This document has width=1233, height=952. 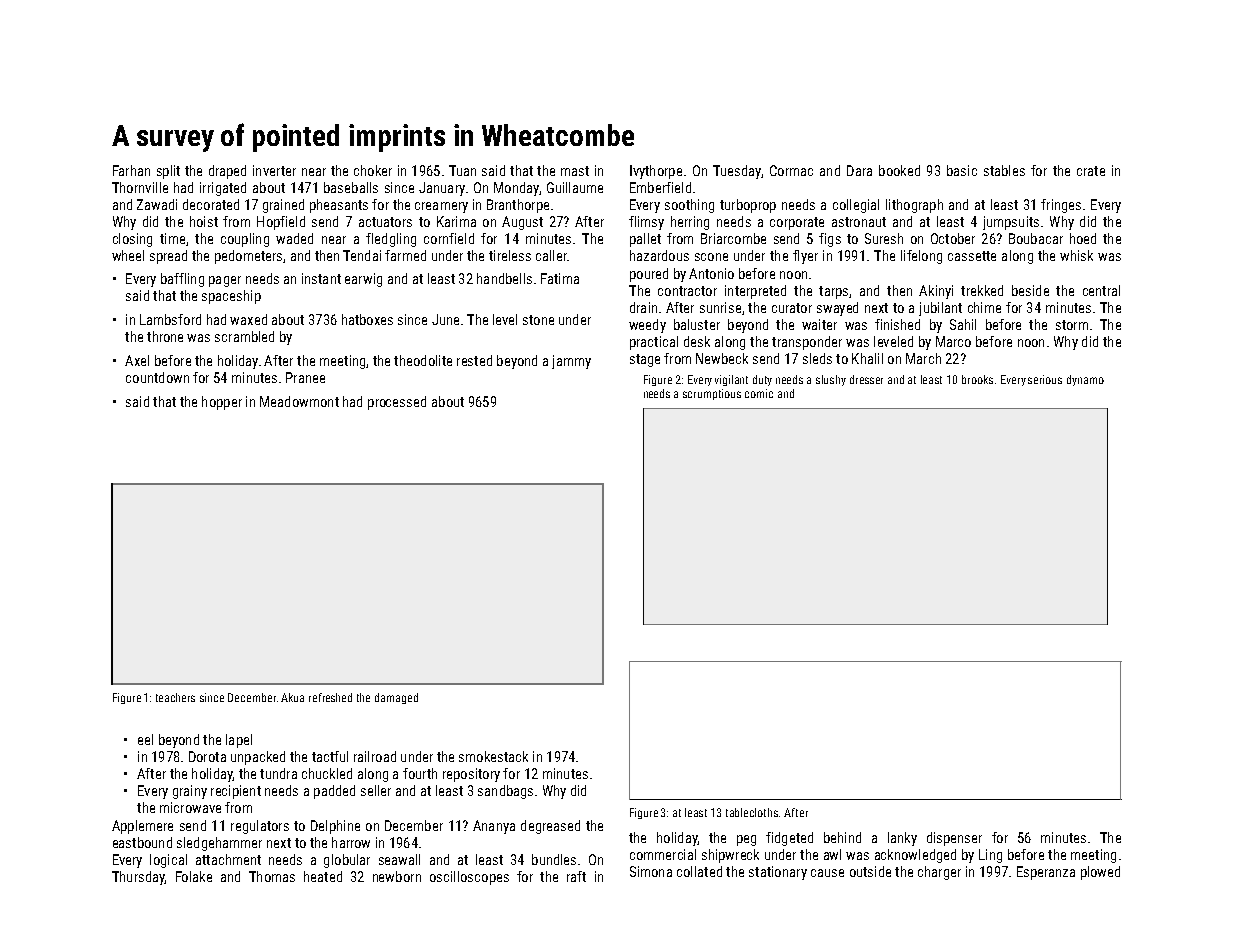 I want to click on scone, so click(x=711, y=257).
